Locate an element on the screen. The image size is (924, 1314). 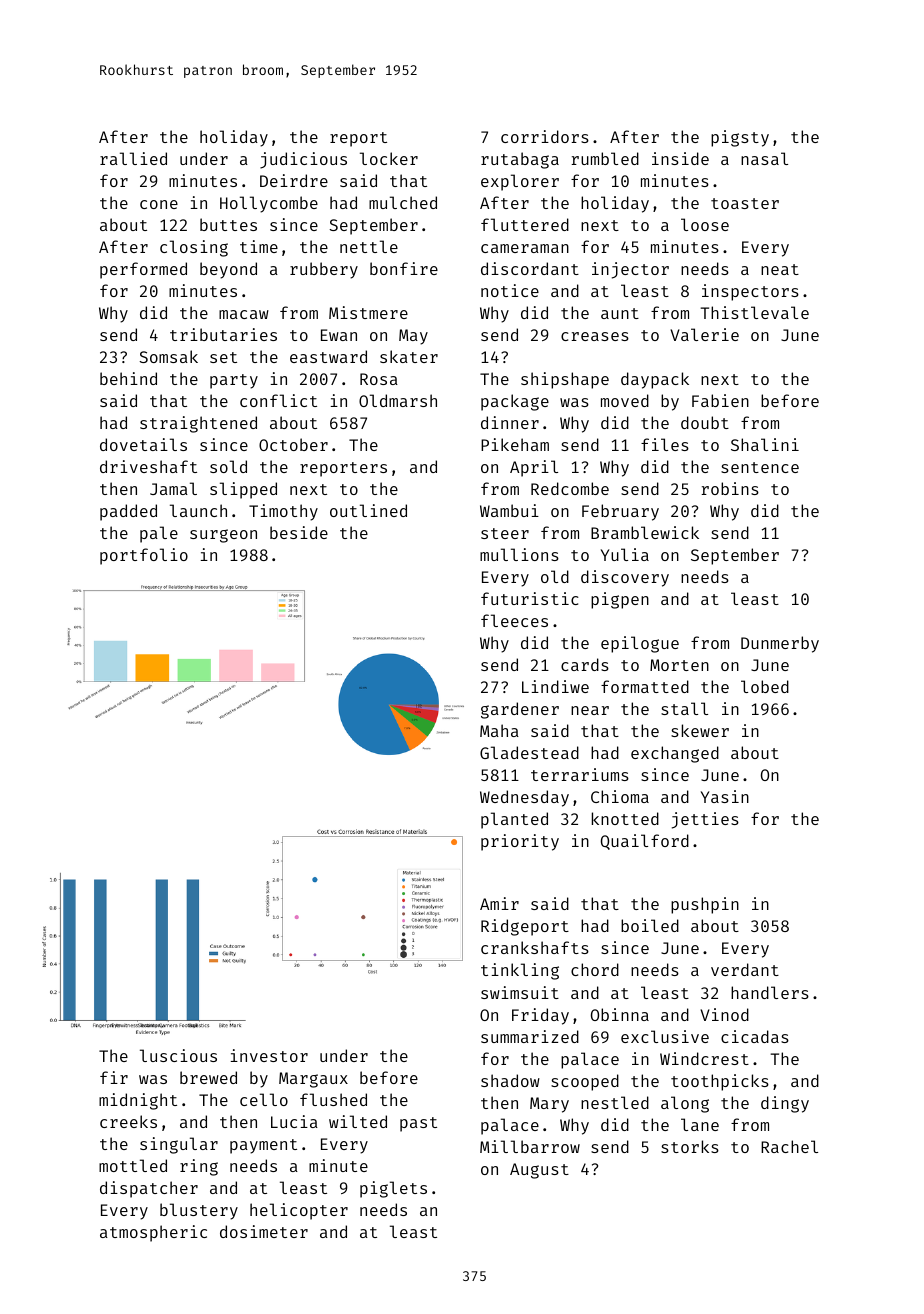
cone is located at coordinates (159, 204).
